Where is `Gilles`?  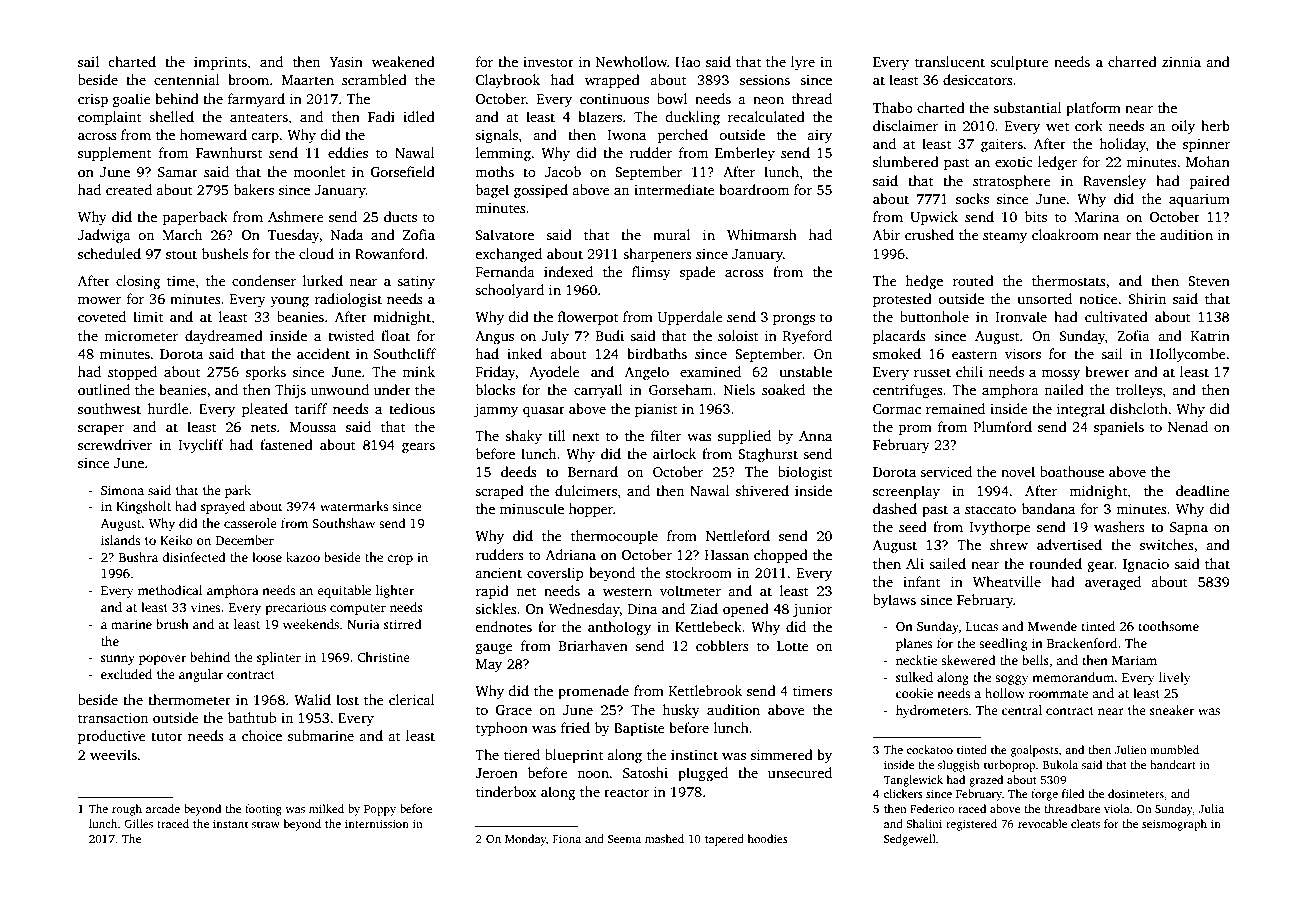
Gilles is located at coordinates (138, 823).
